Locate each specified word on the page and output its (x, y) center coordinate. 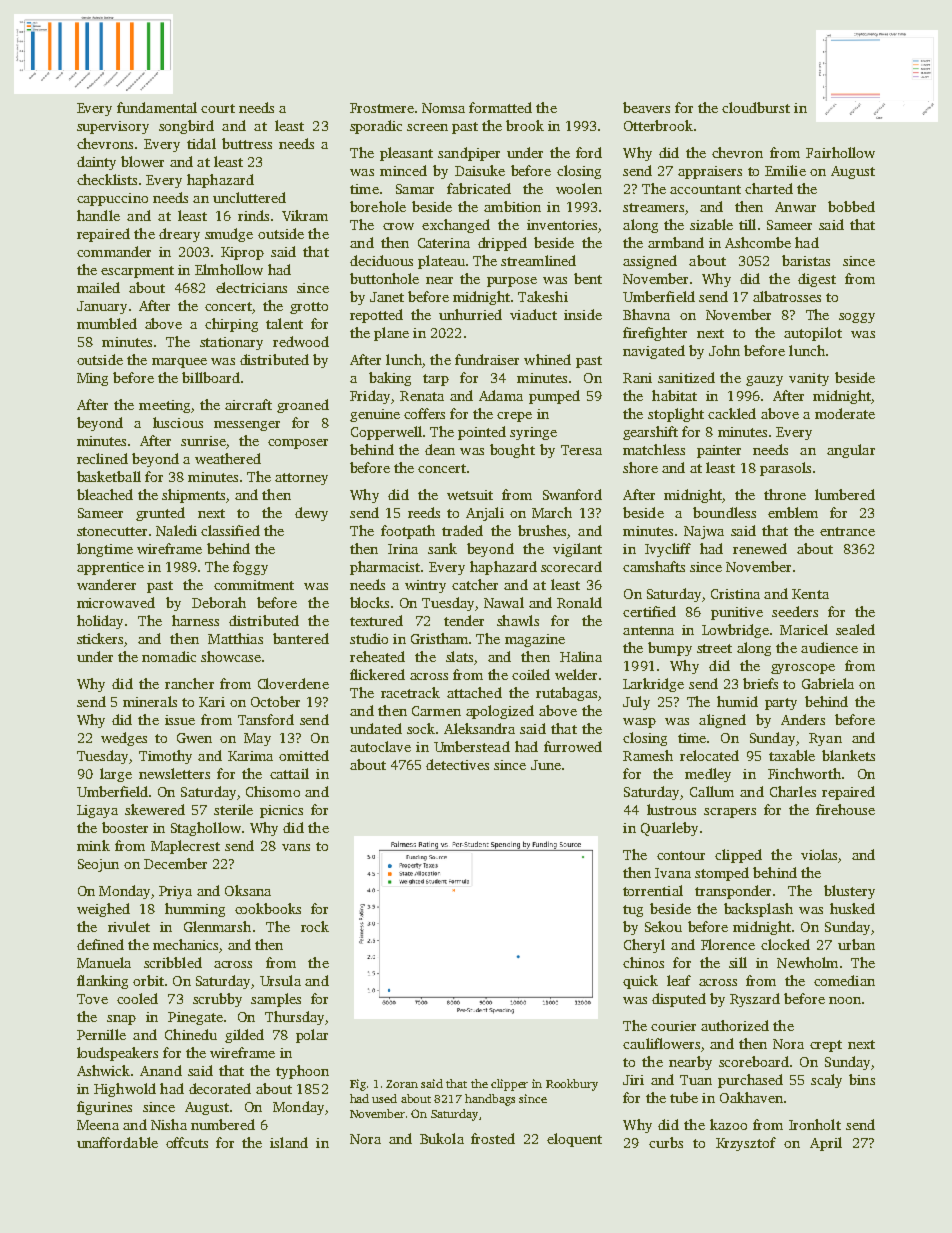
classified (230, 530)
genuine (375, 415)
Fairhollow (840, 152)
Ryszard (755, 1000)
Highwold (125, 1090)
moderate (845, 413)
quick (640, 982)
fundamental (157, 107)
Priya (175, 892)
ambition (512, 206)
